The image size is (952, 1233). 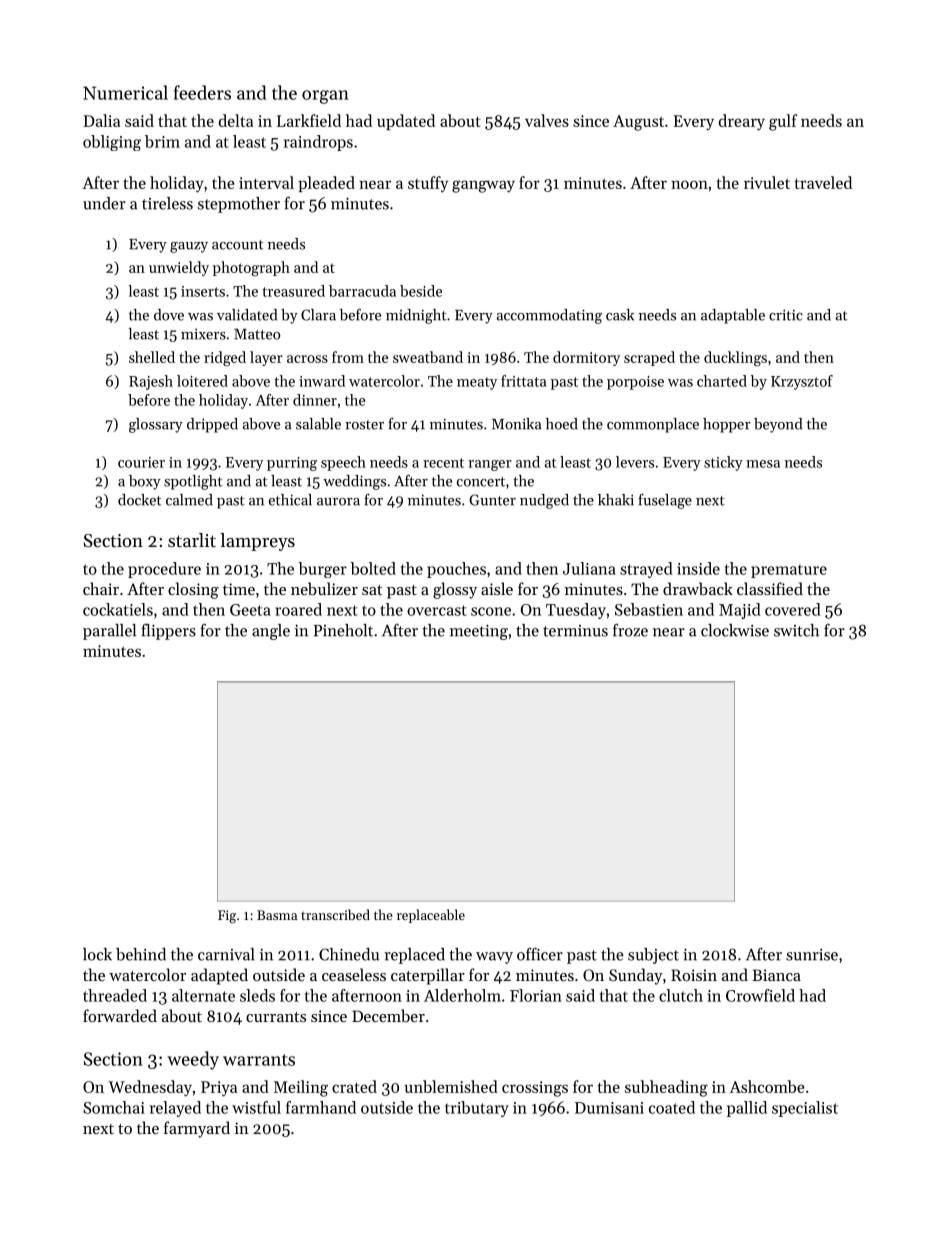 I want to click on tributary, so click(x=477, y=1109).
